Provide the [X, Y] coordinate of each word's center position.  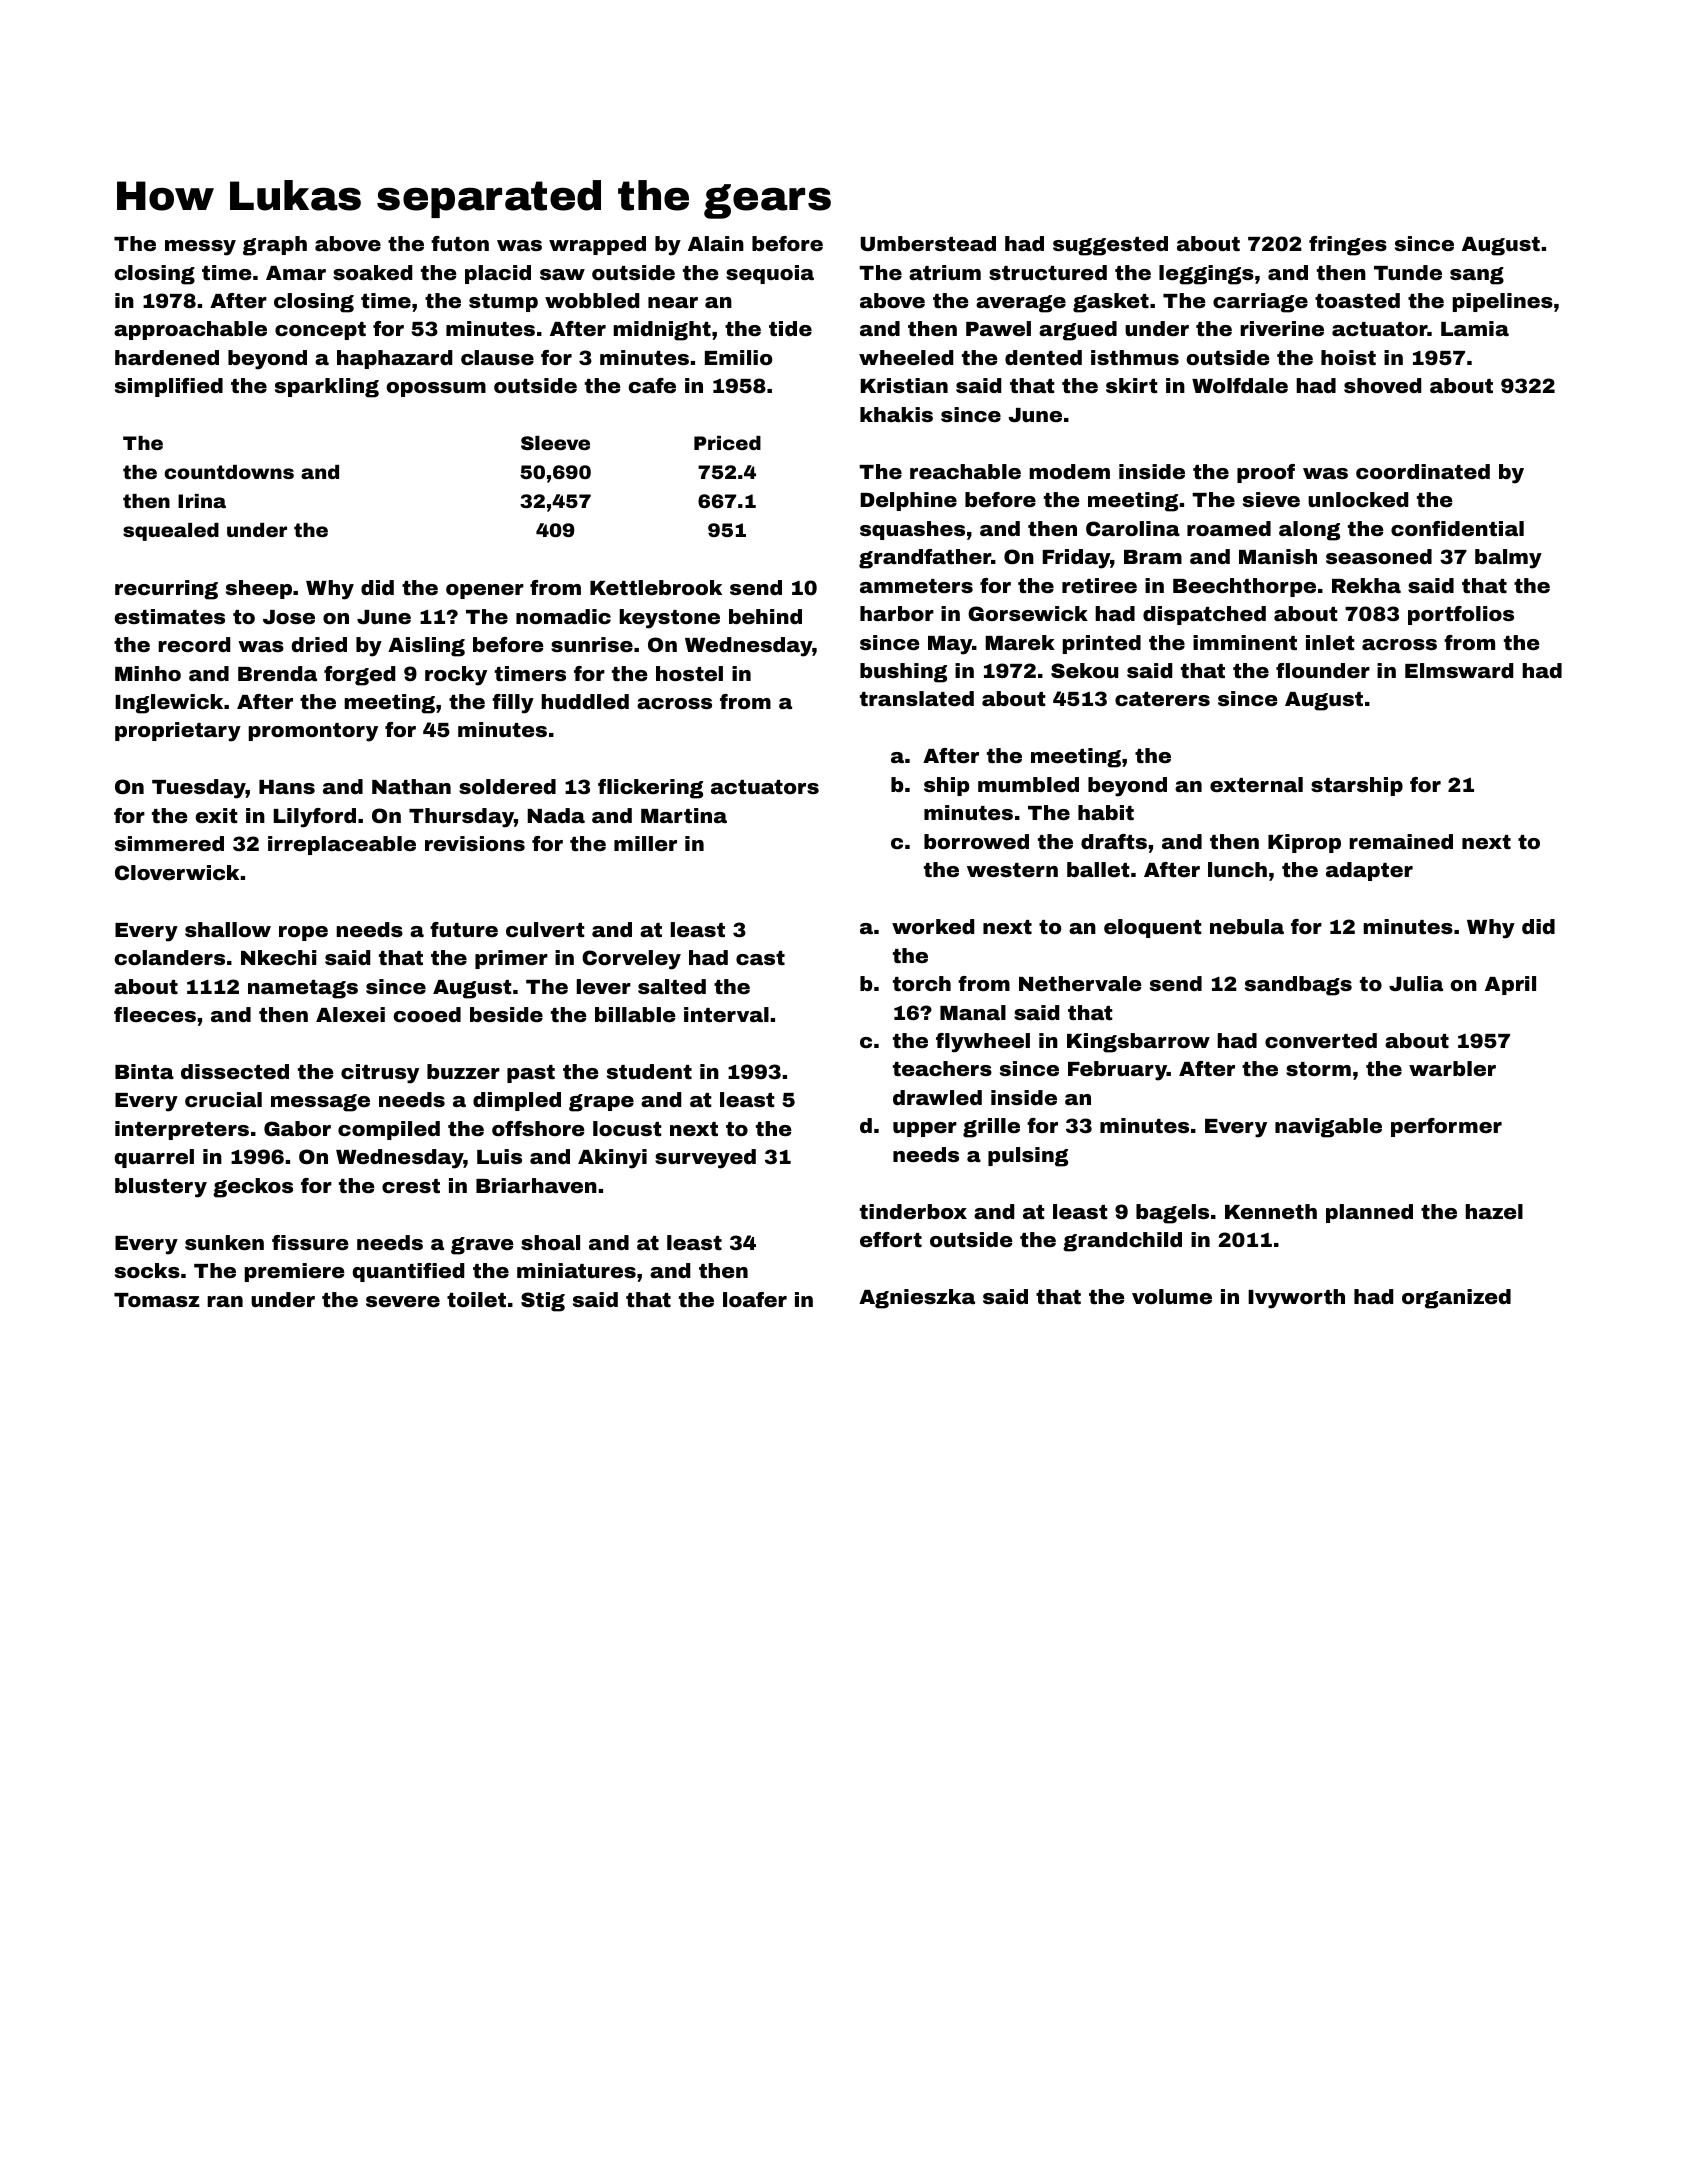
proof [1266, 473]
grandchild [1122, 1242]
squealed [171, 532]
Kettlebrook [656, 587]
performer [1446, 1127]
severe [403, 1301]
